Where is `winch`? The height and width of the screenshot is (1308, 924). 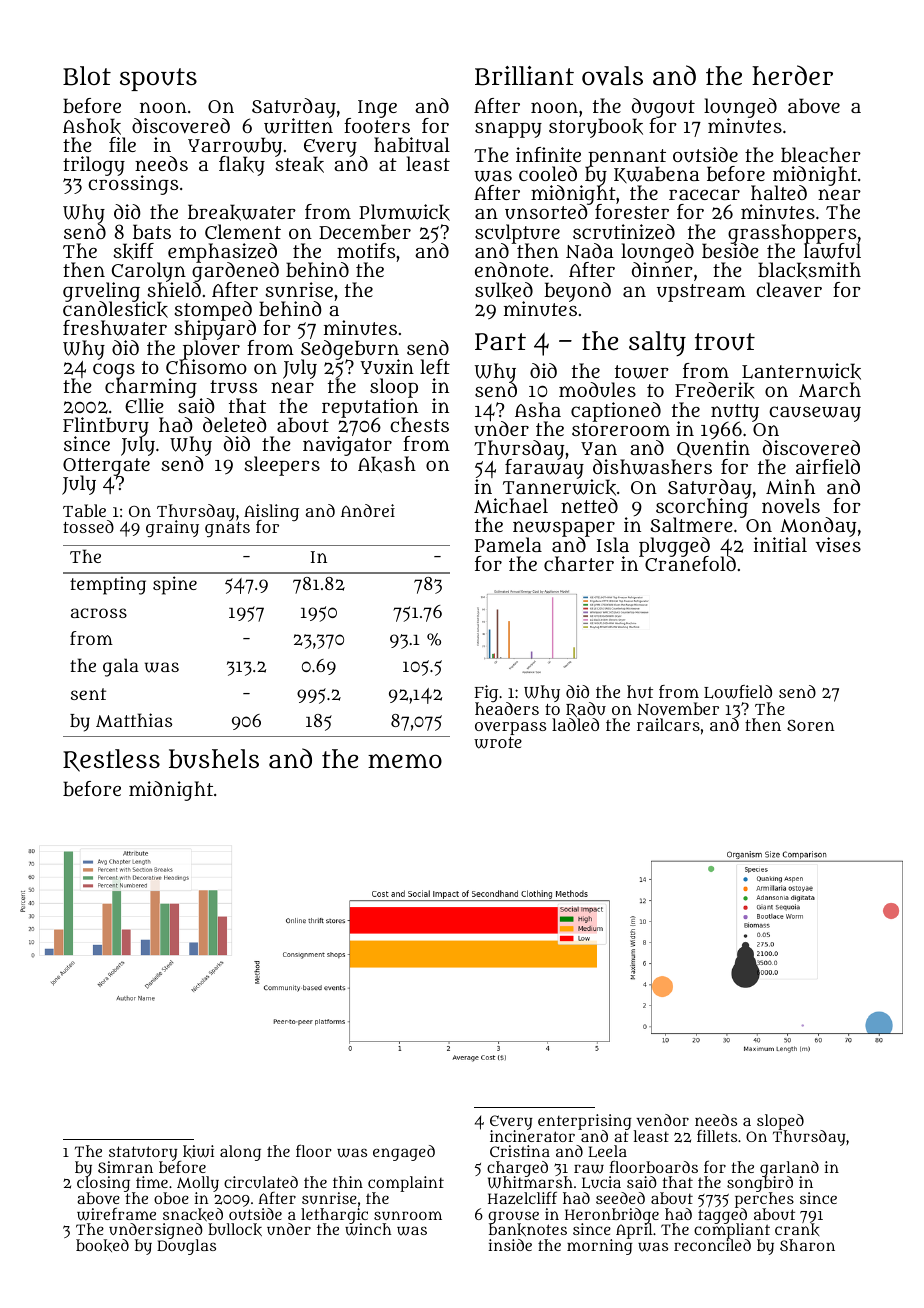 winch is located at coordinates (368, 1230).
